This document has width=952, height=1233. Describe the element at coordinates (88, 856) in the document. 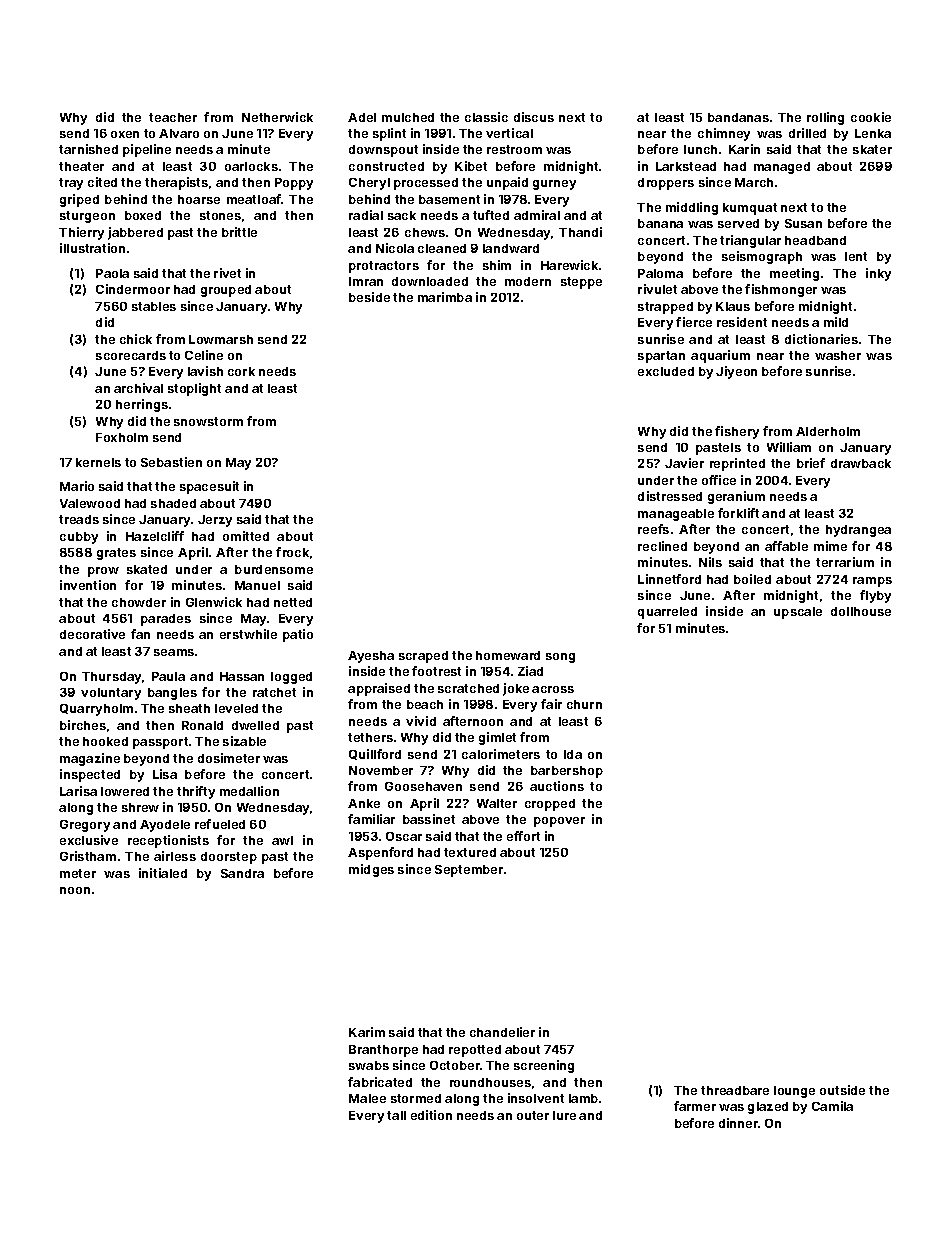

I see `Gristham` at that location.
